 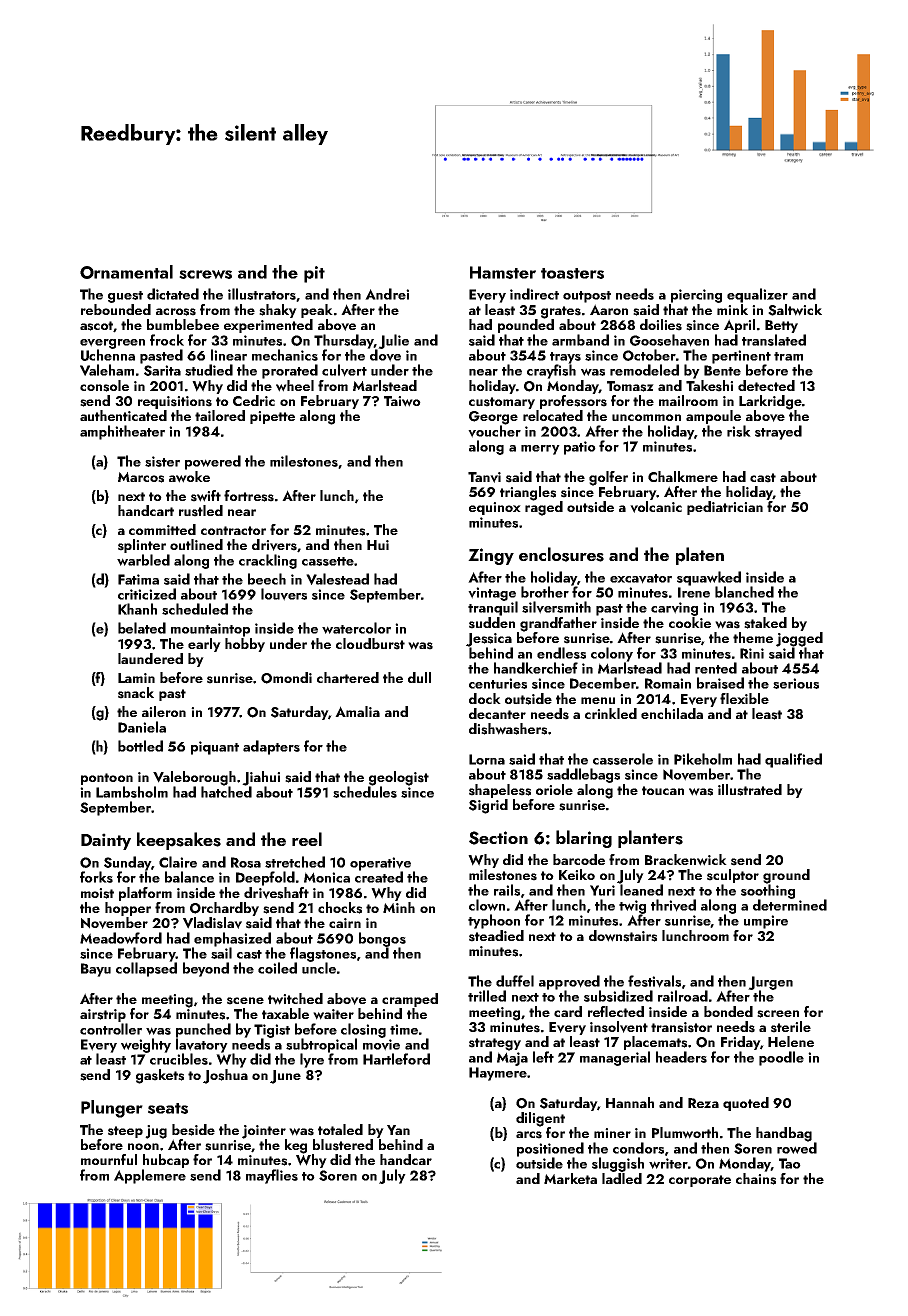 I want to click on qualified, so click(x=793, y=760).
